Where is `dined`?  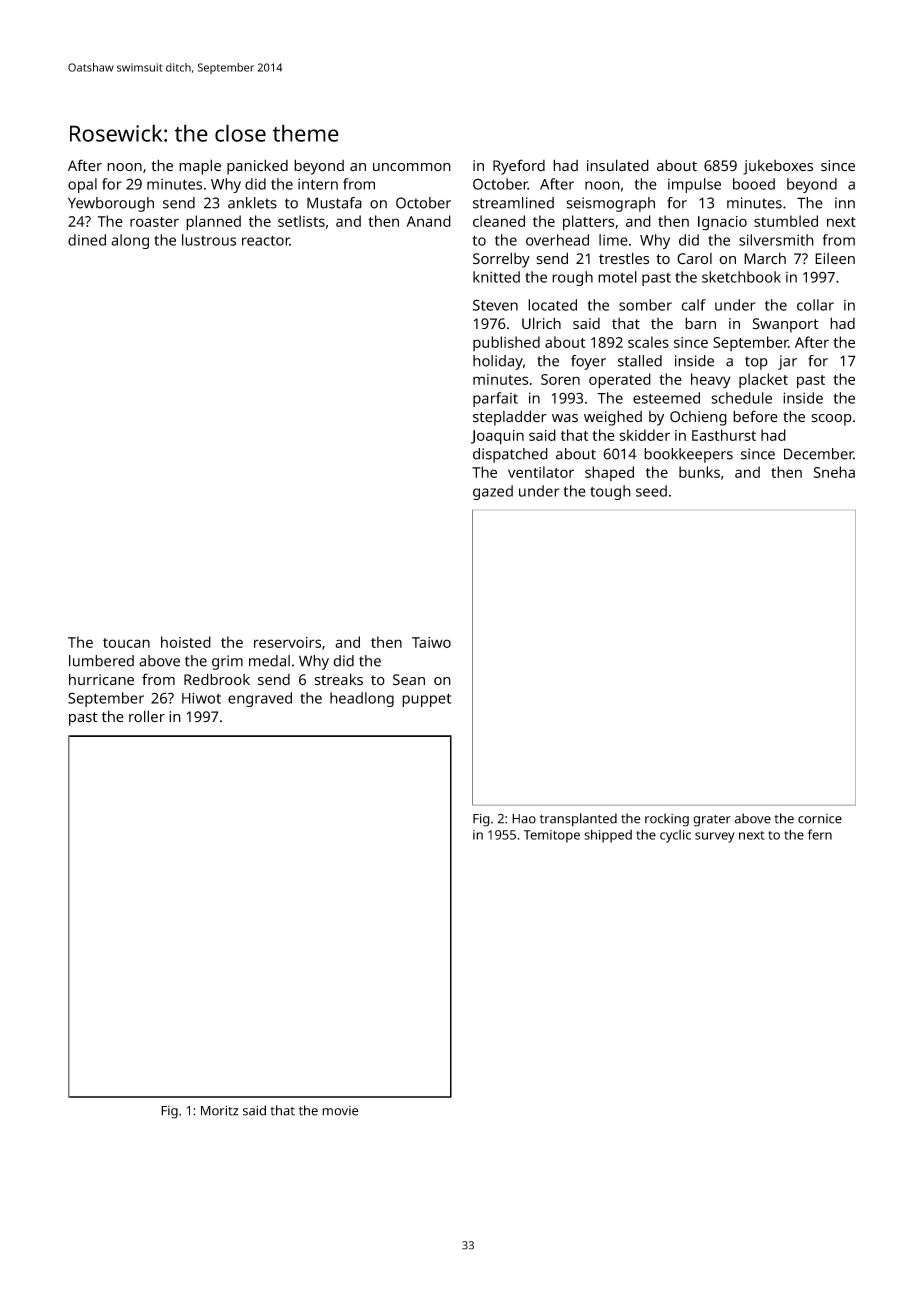
dined is located at coordinates (87, 240).
